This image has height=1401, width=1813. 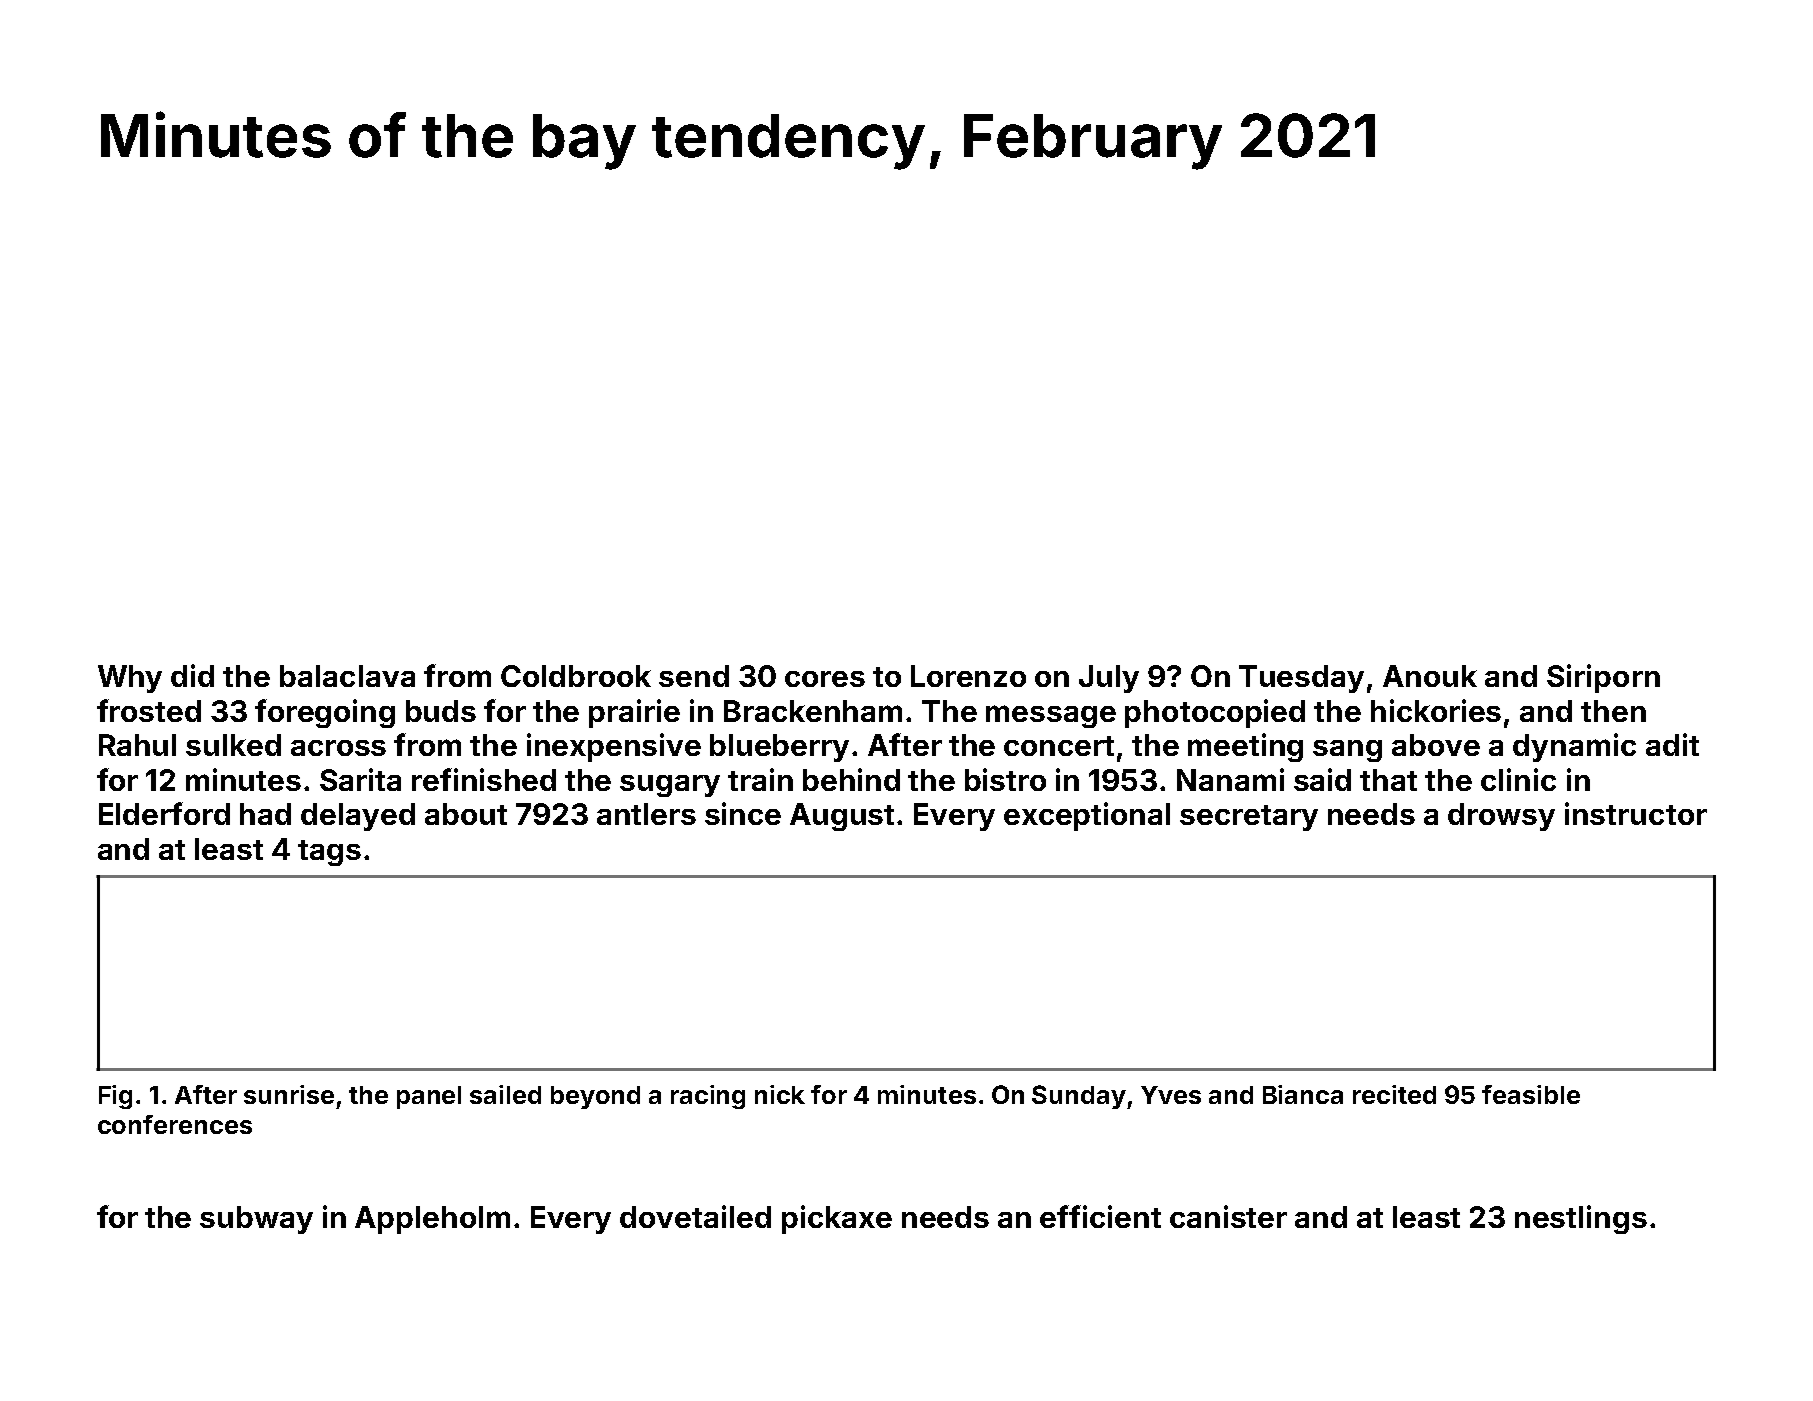 What do you see at coordinates (347, 676) in the image?
I see `balaclava` at bounding box center [347, 676].
